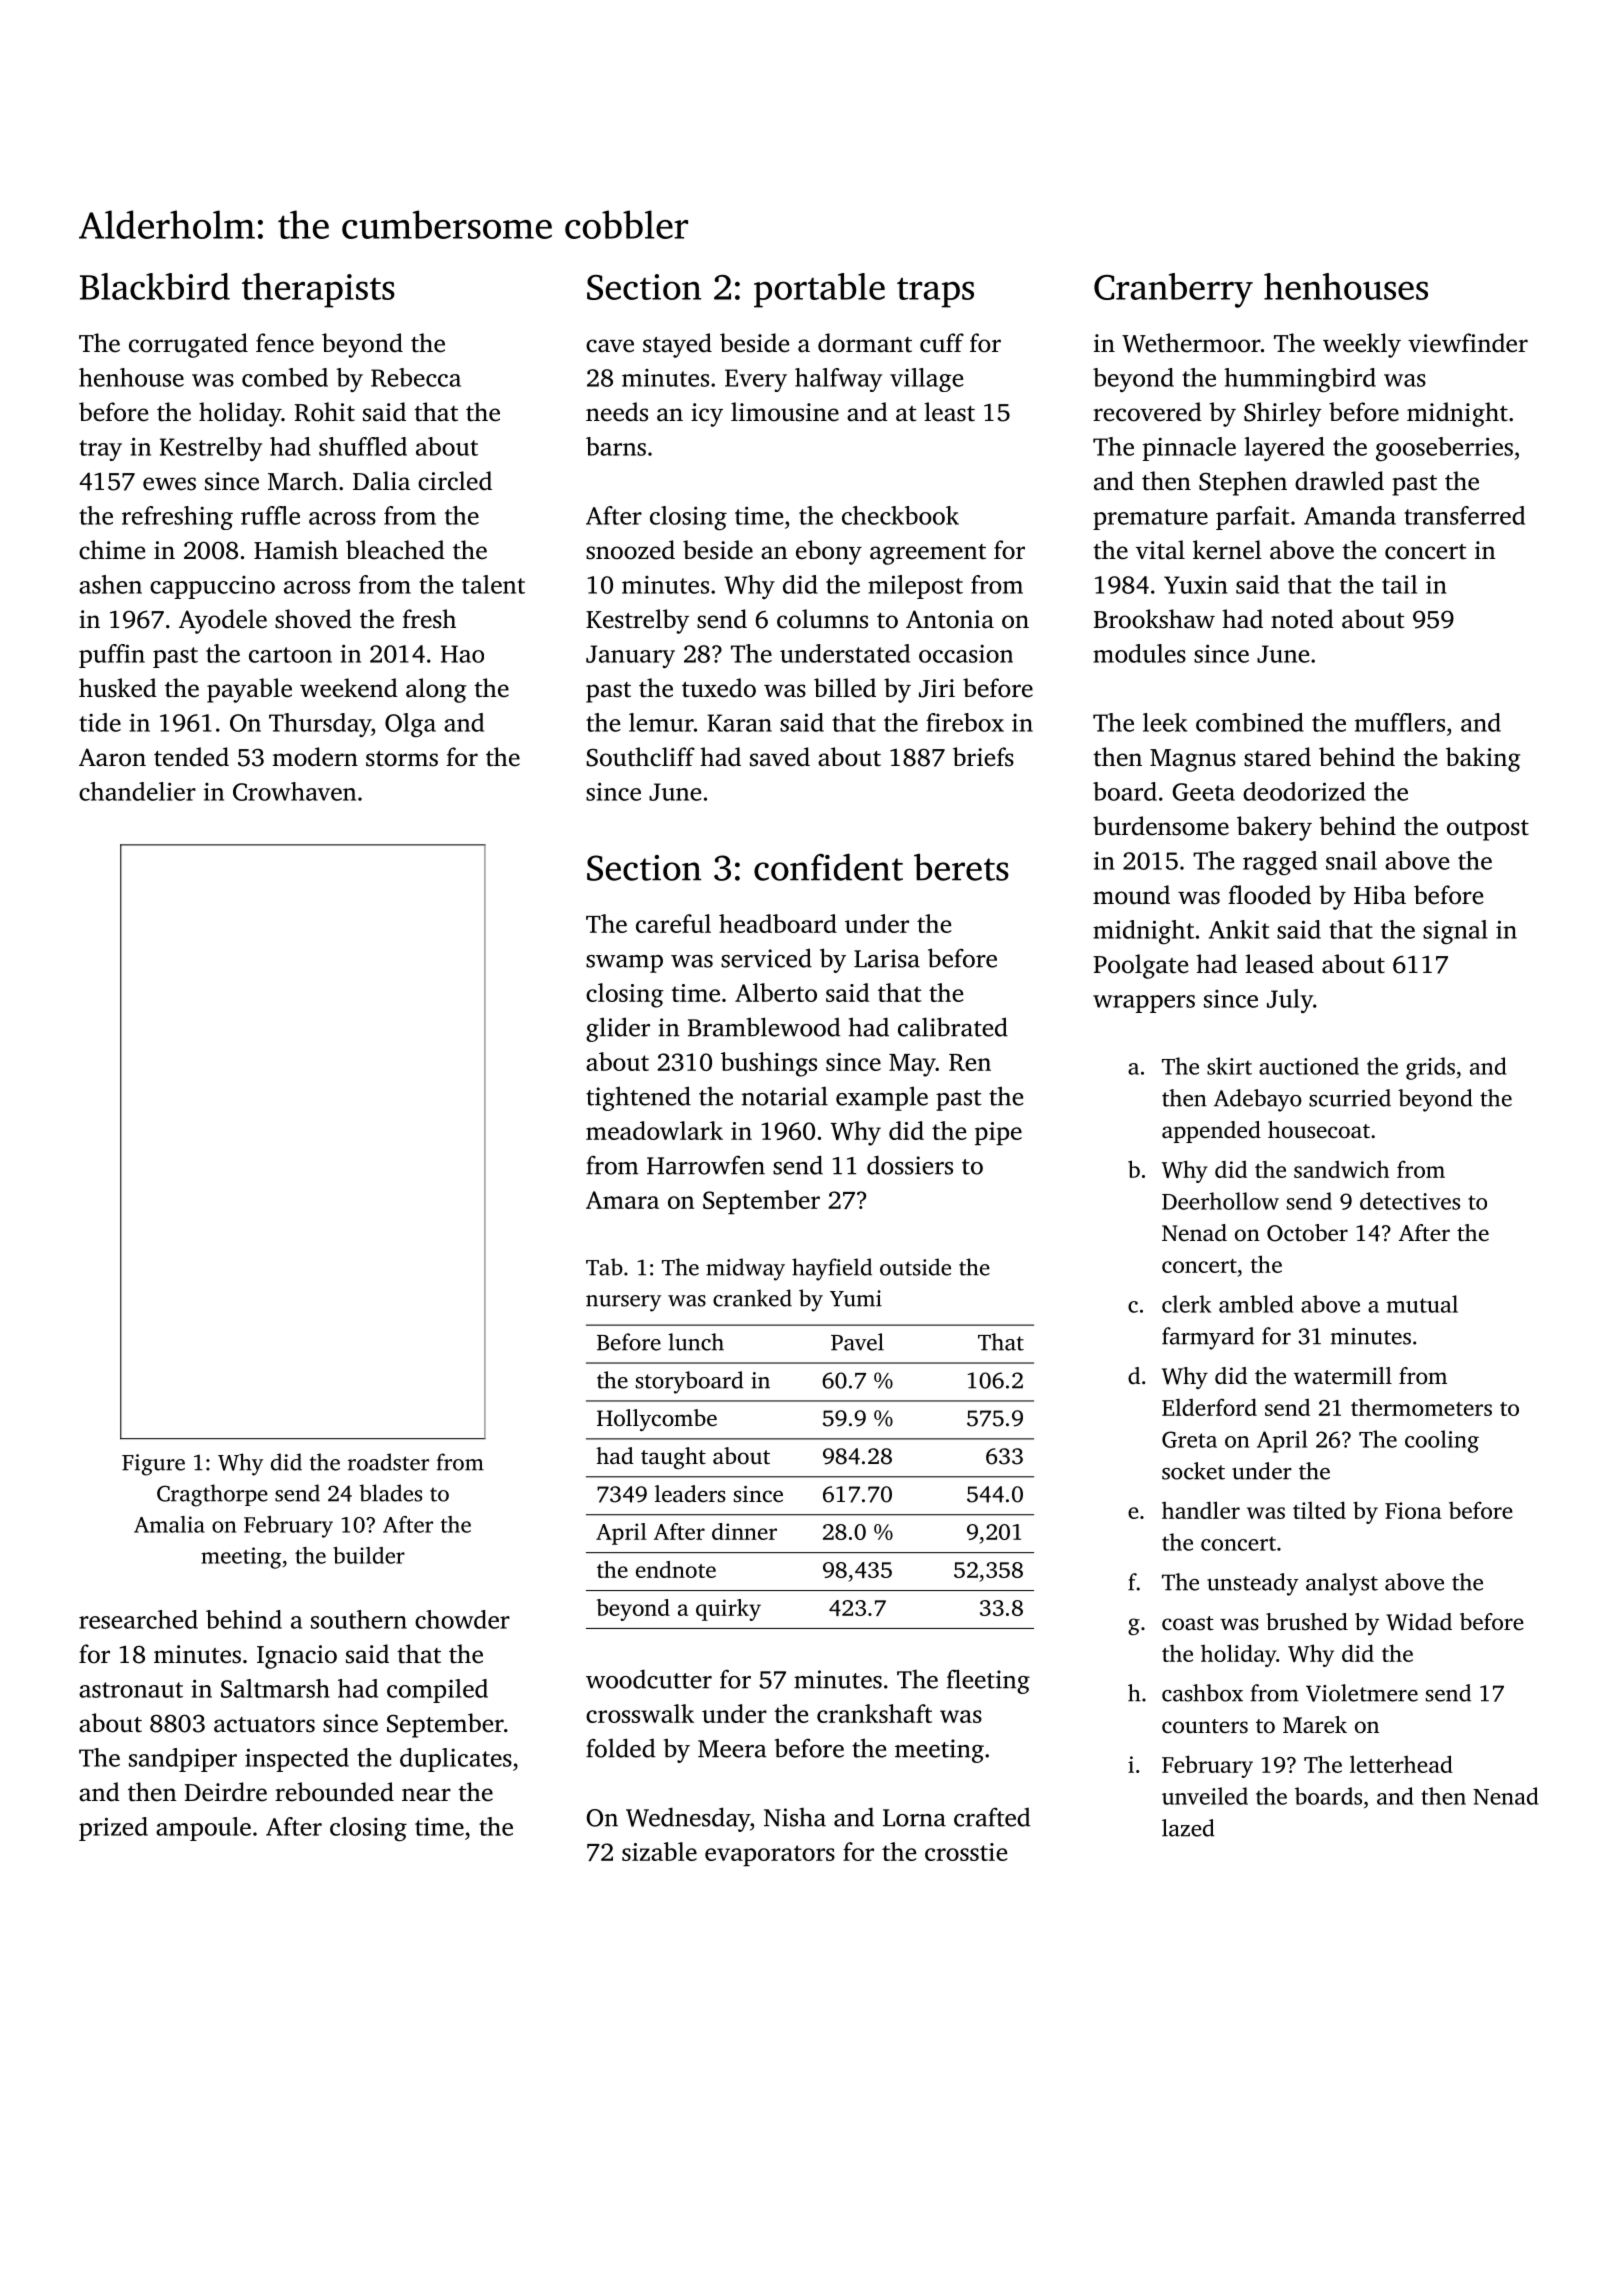 The height and width of the screenshot is (2292, 1620). I want to click on quirky, so click(728, 1610).
